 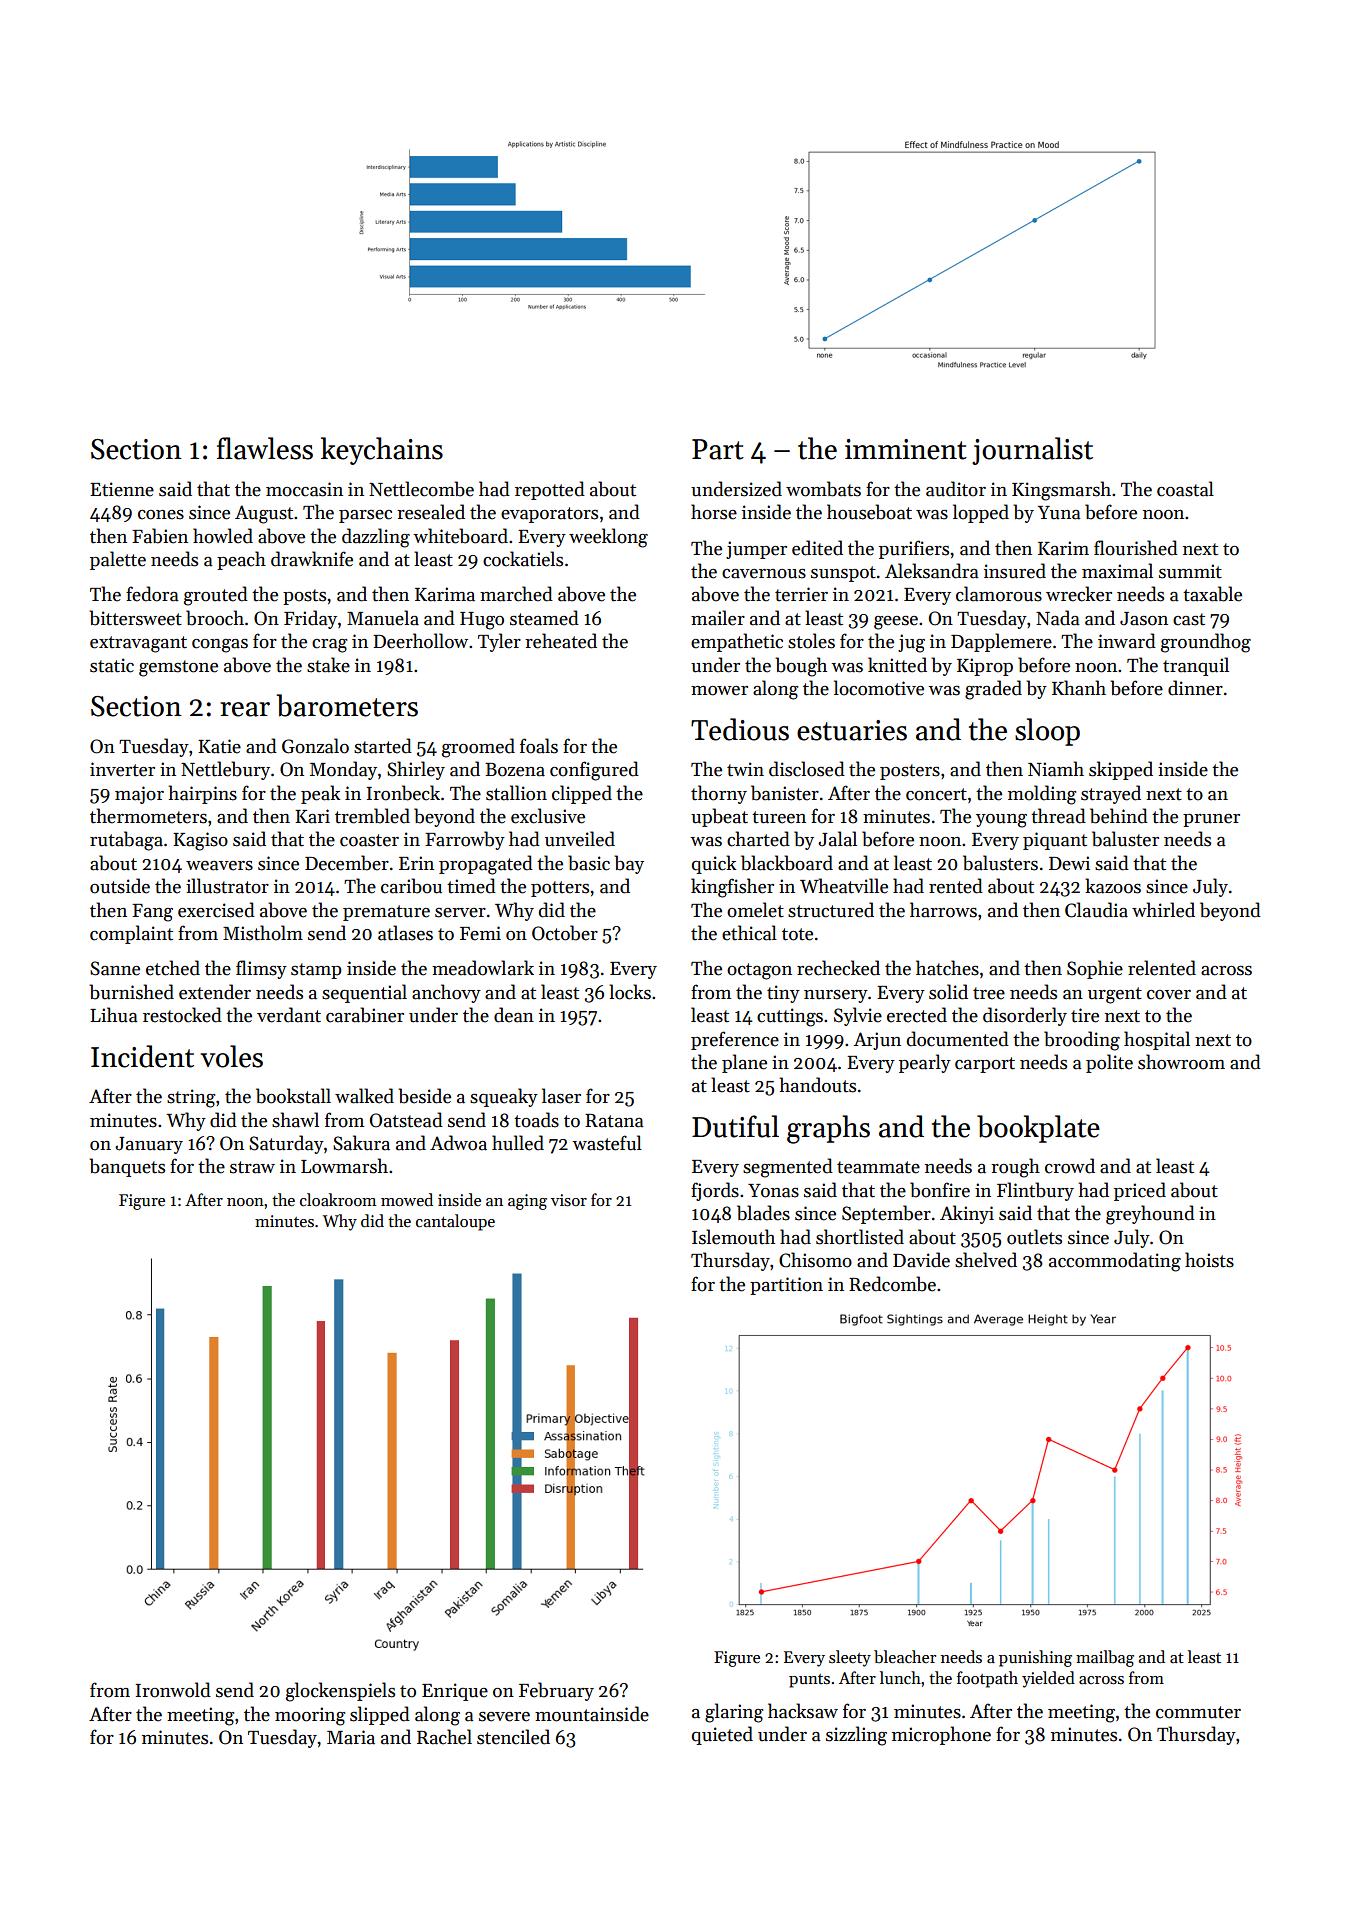 What do you see at coordinates (749, 933) in the document?
I see `ethical` at bounding box center [749, 933].
